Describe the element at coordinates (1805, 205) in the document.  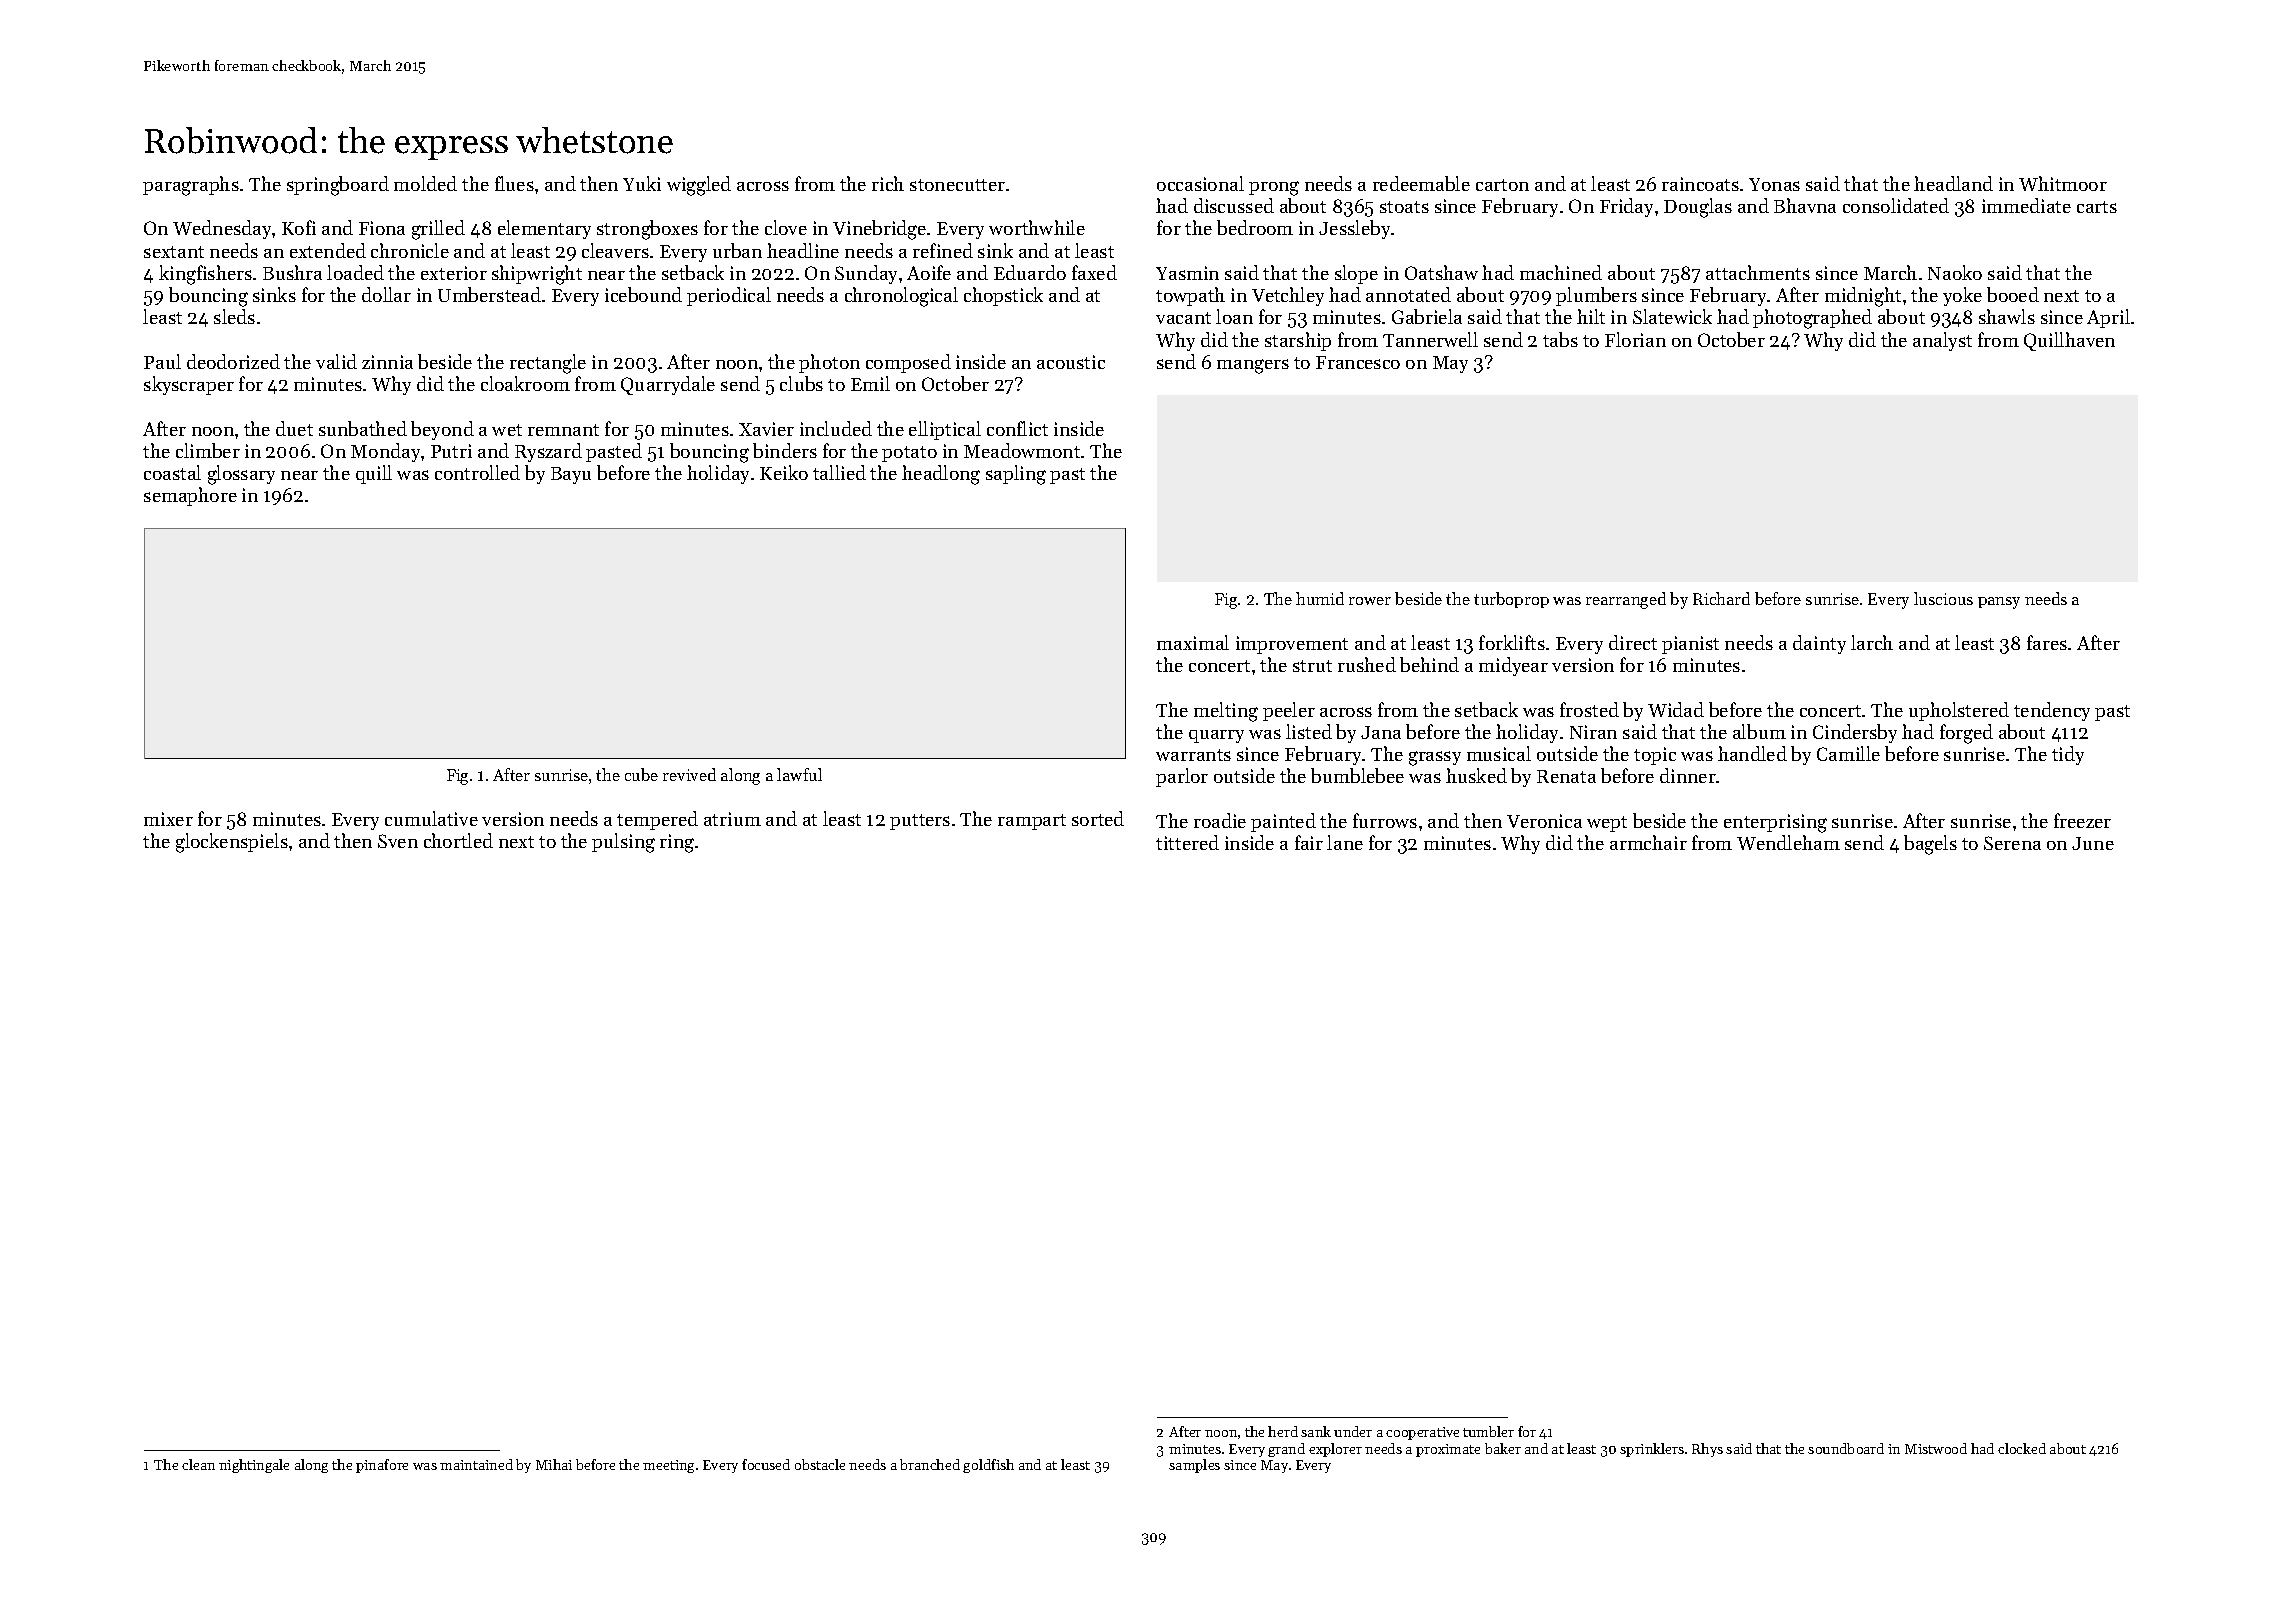
I see `Bhavna` at that location.
